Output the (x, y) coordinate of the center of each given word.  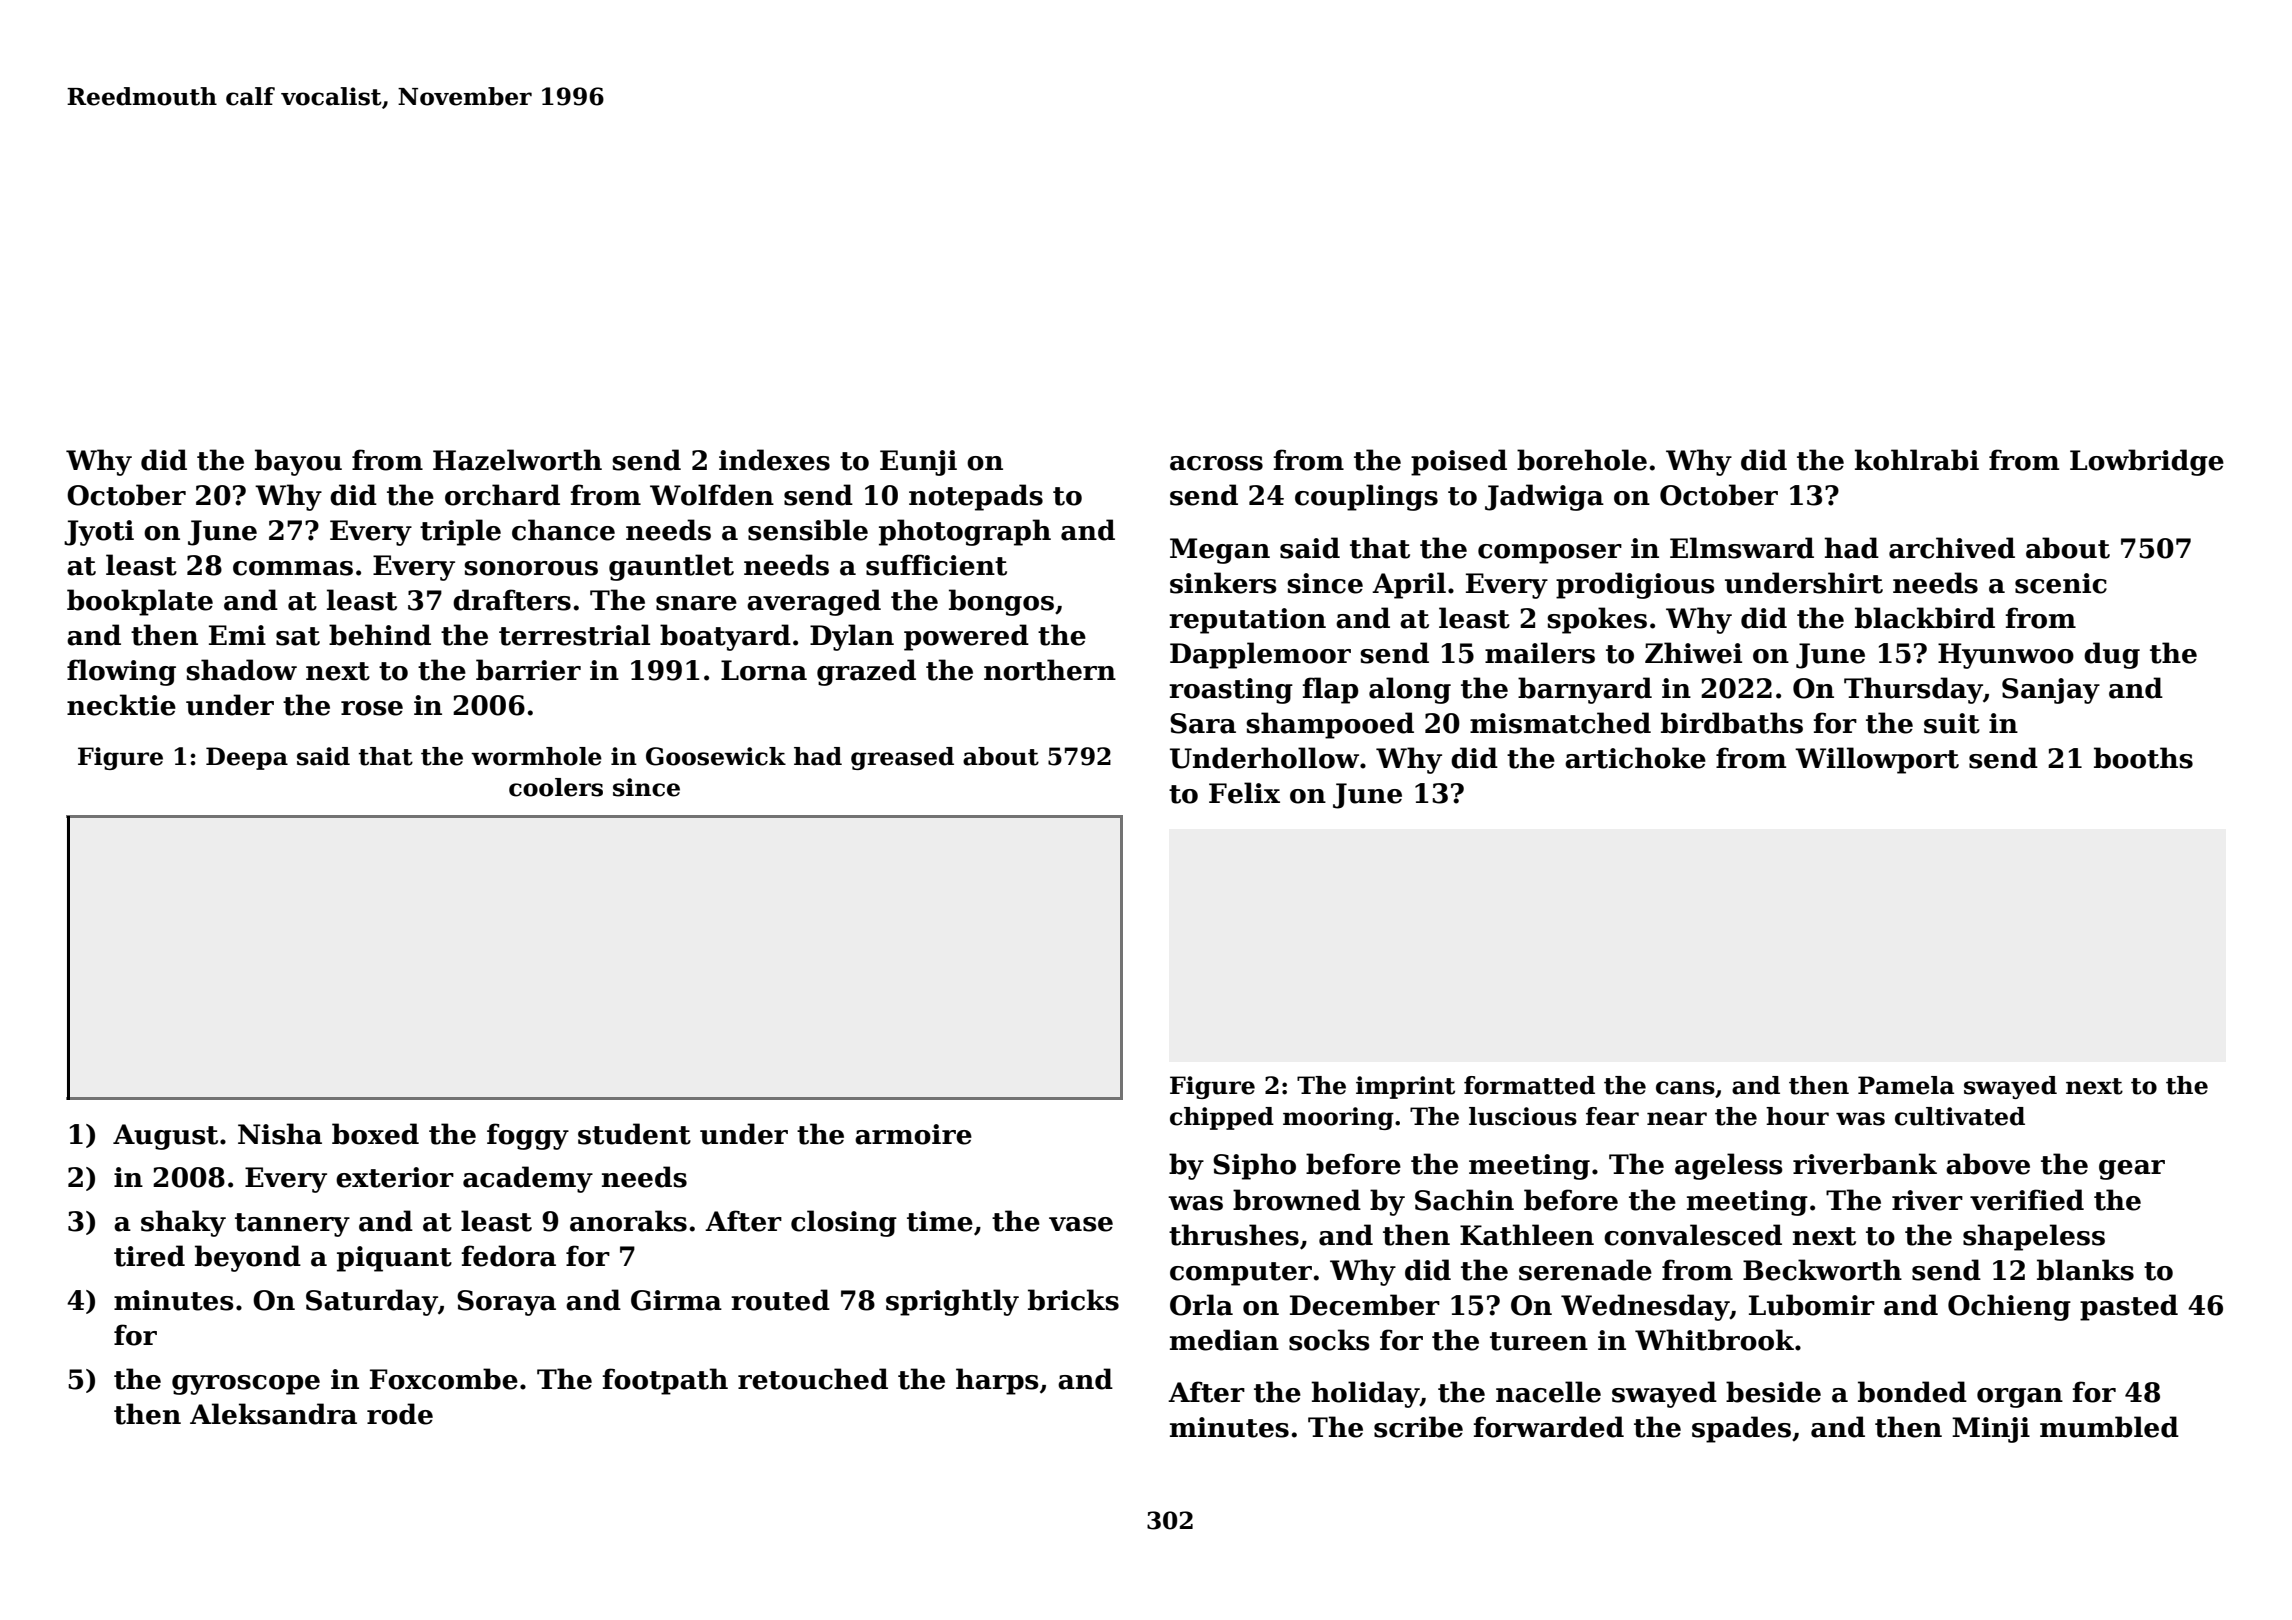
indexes (774, 460)
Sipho (1254, 1166)
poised (1459, 462)
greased (902, 758)
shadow (241, 670)
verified (2027, 1200)
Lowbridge (2147, 462)
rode (400, 1414)
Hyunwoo (2006, 656)
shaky (183, 1223)
